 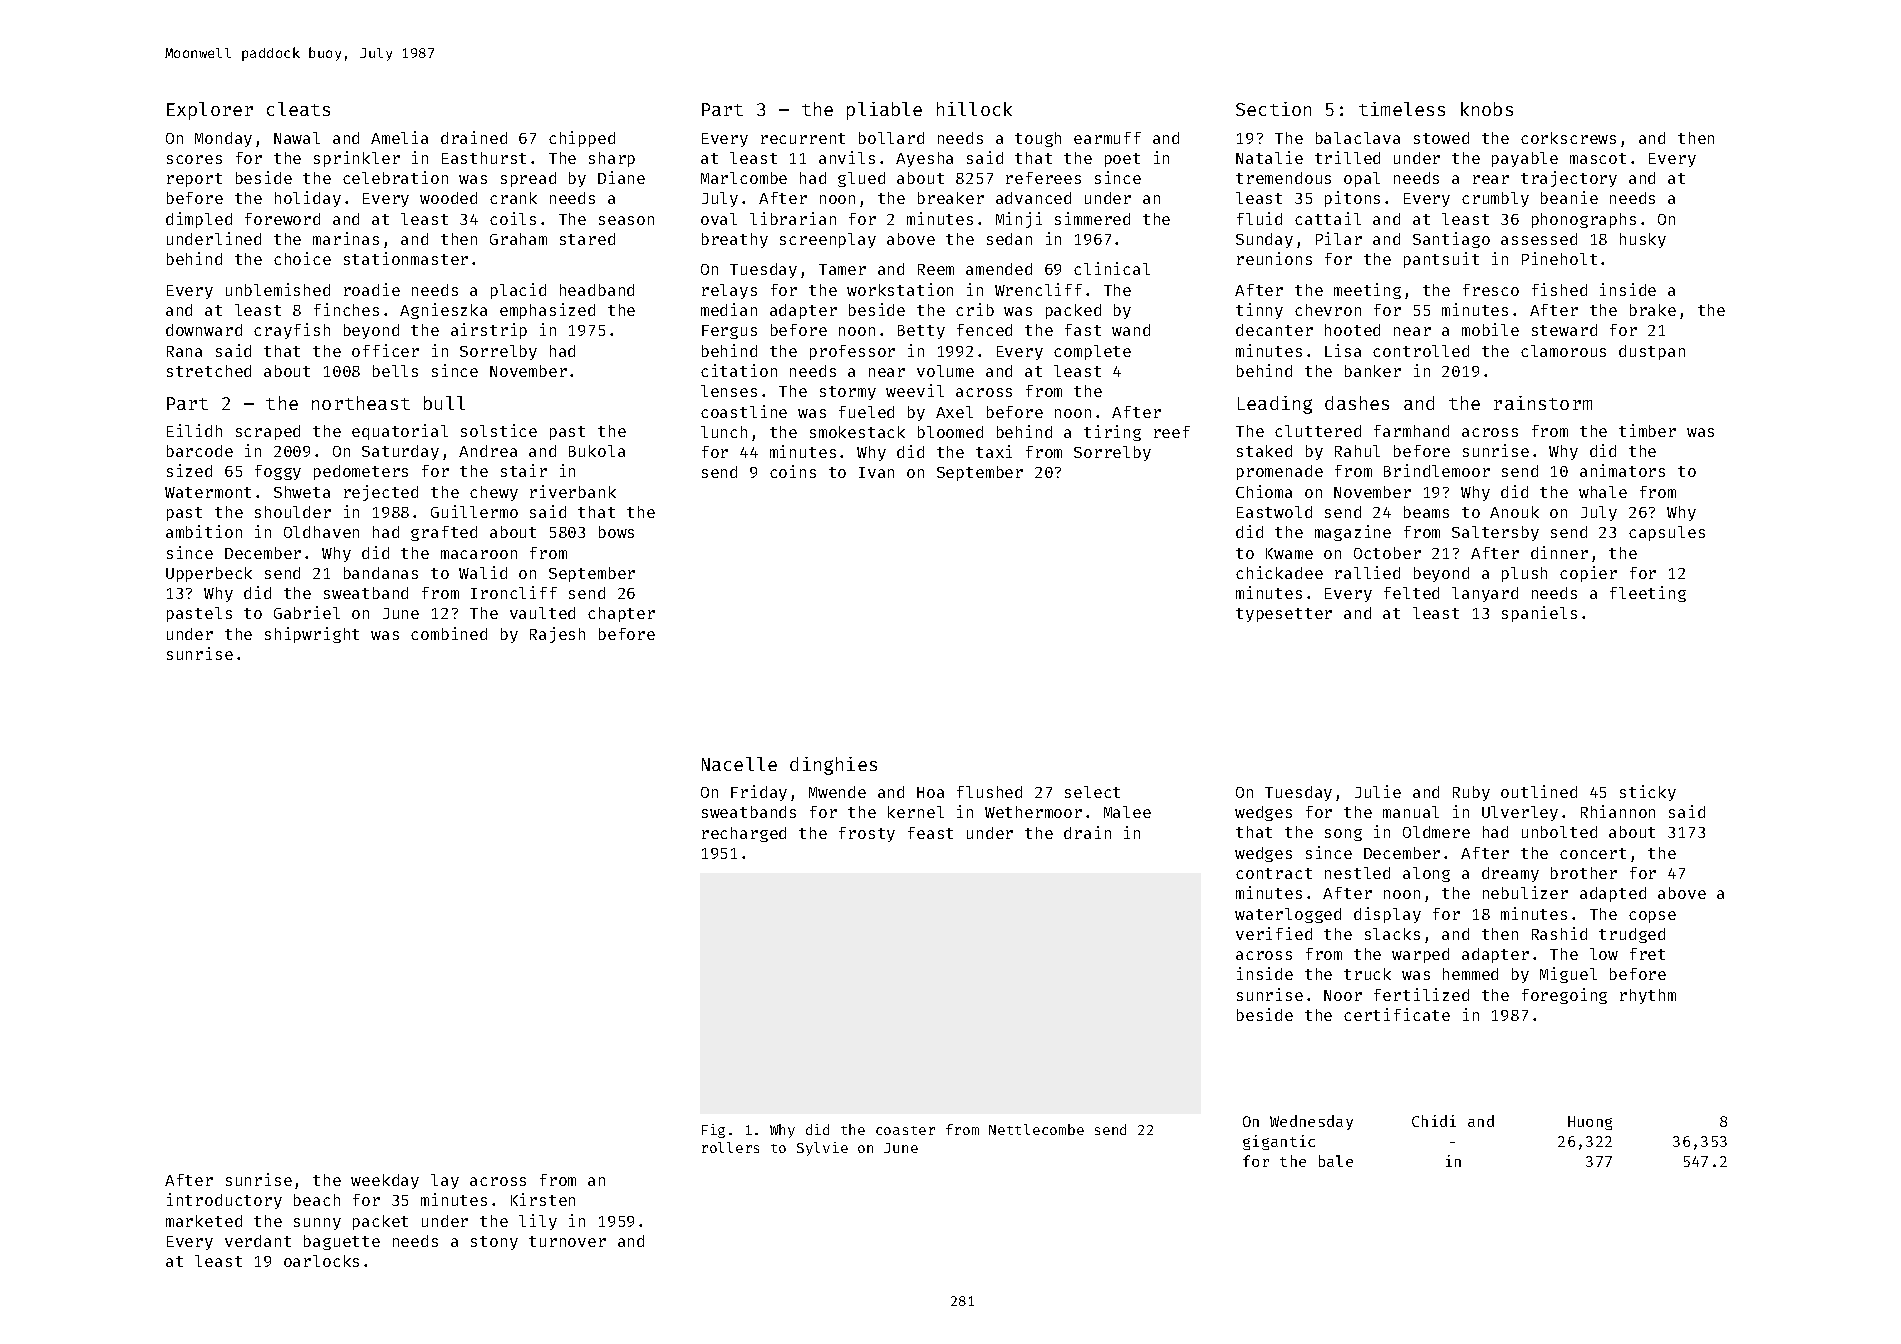 I want to click on verified, so click(x=1274, y=933).
